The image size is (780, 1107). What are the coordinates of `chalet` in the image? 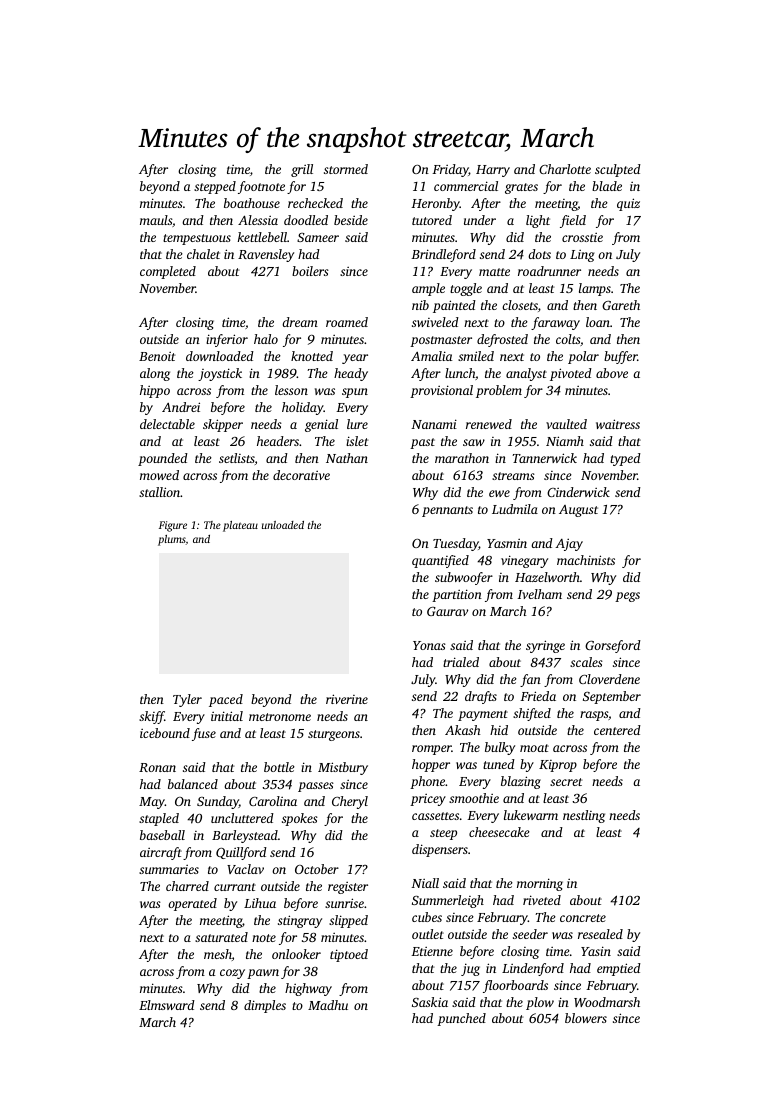 It's located at (203, 254).
